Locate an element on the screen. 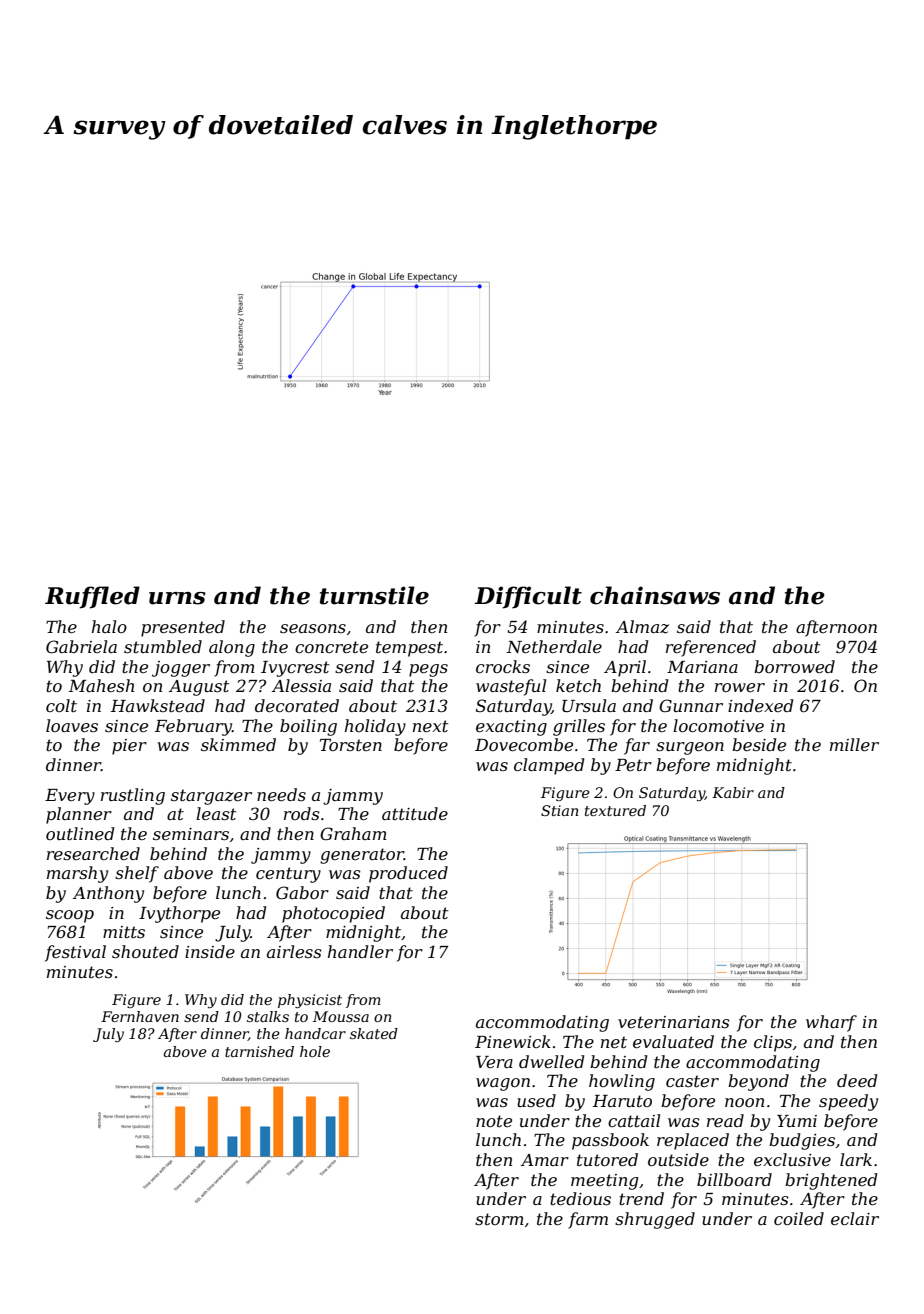 This screenshot has height=1314, width=924. Ruffled is located at coordinates (92, 597).
